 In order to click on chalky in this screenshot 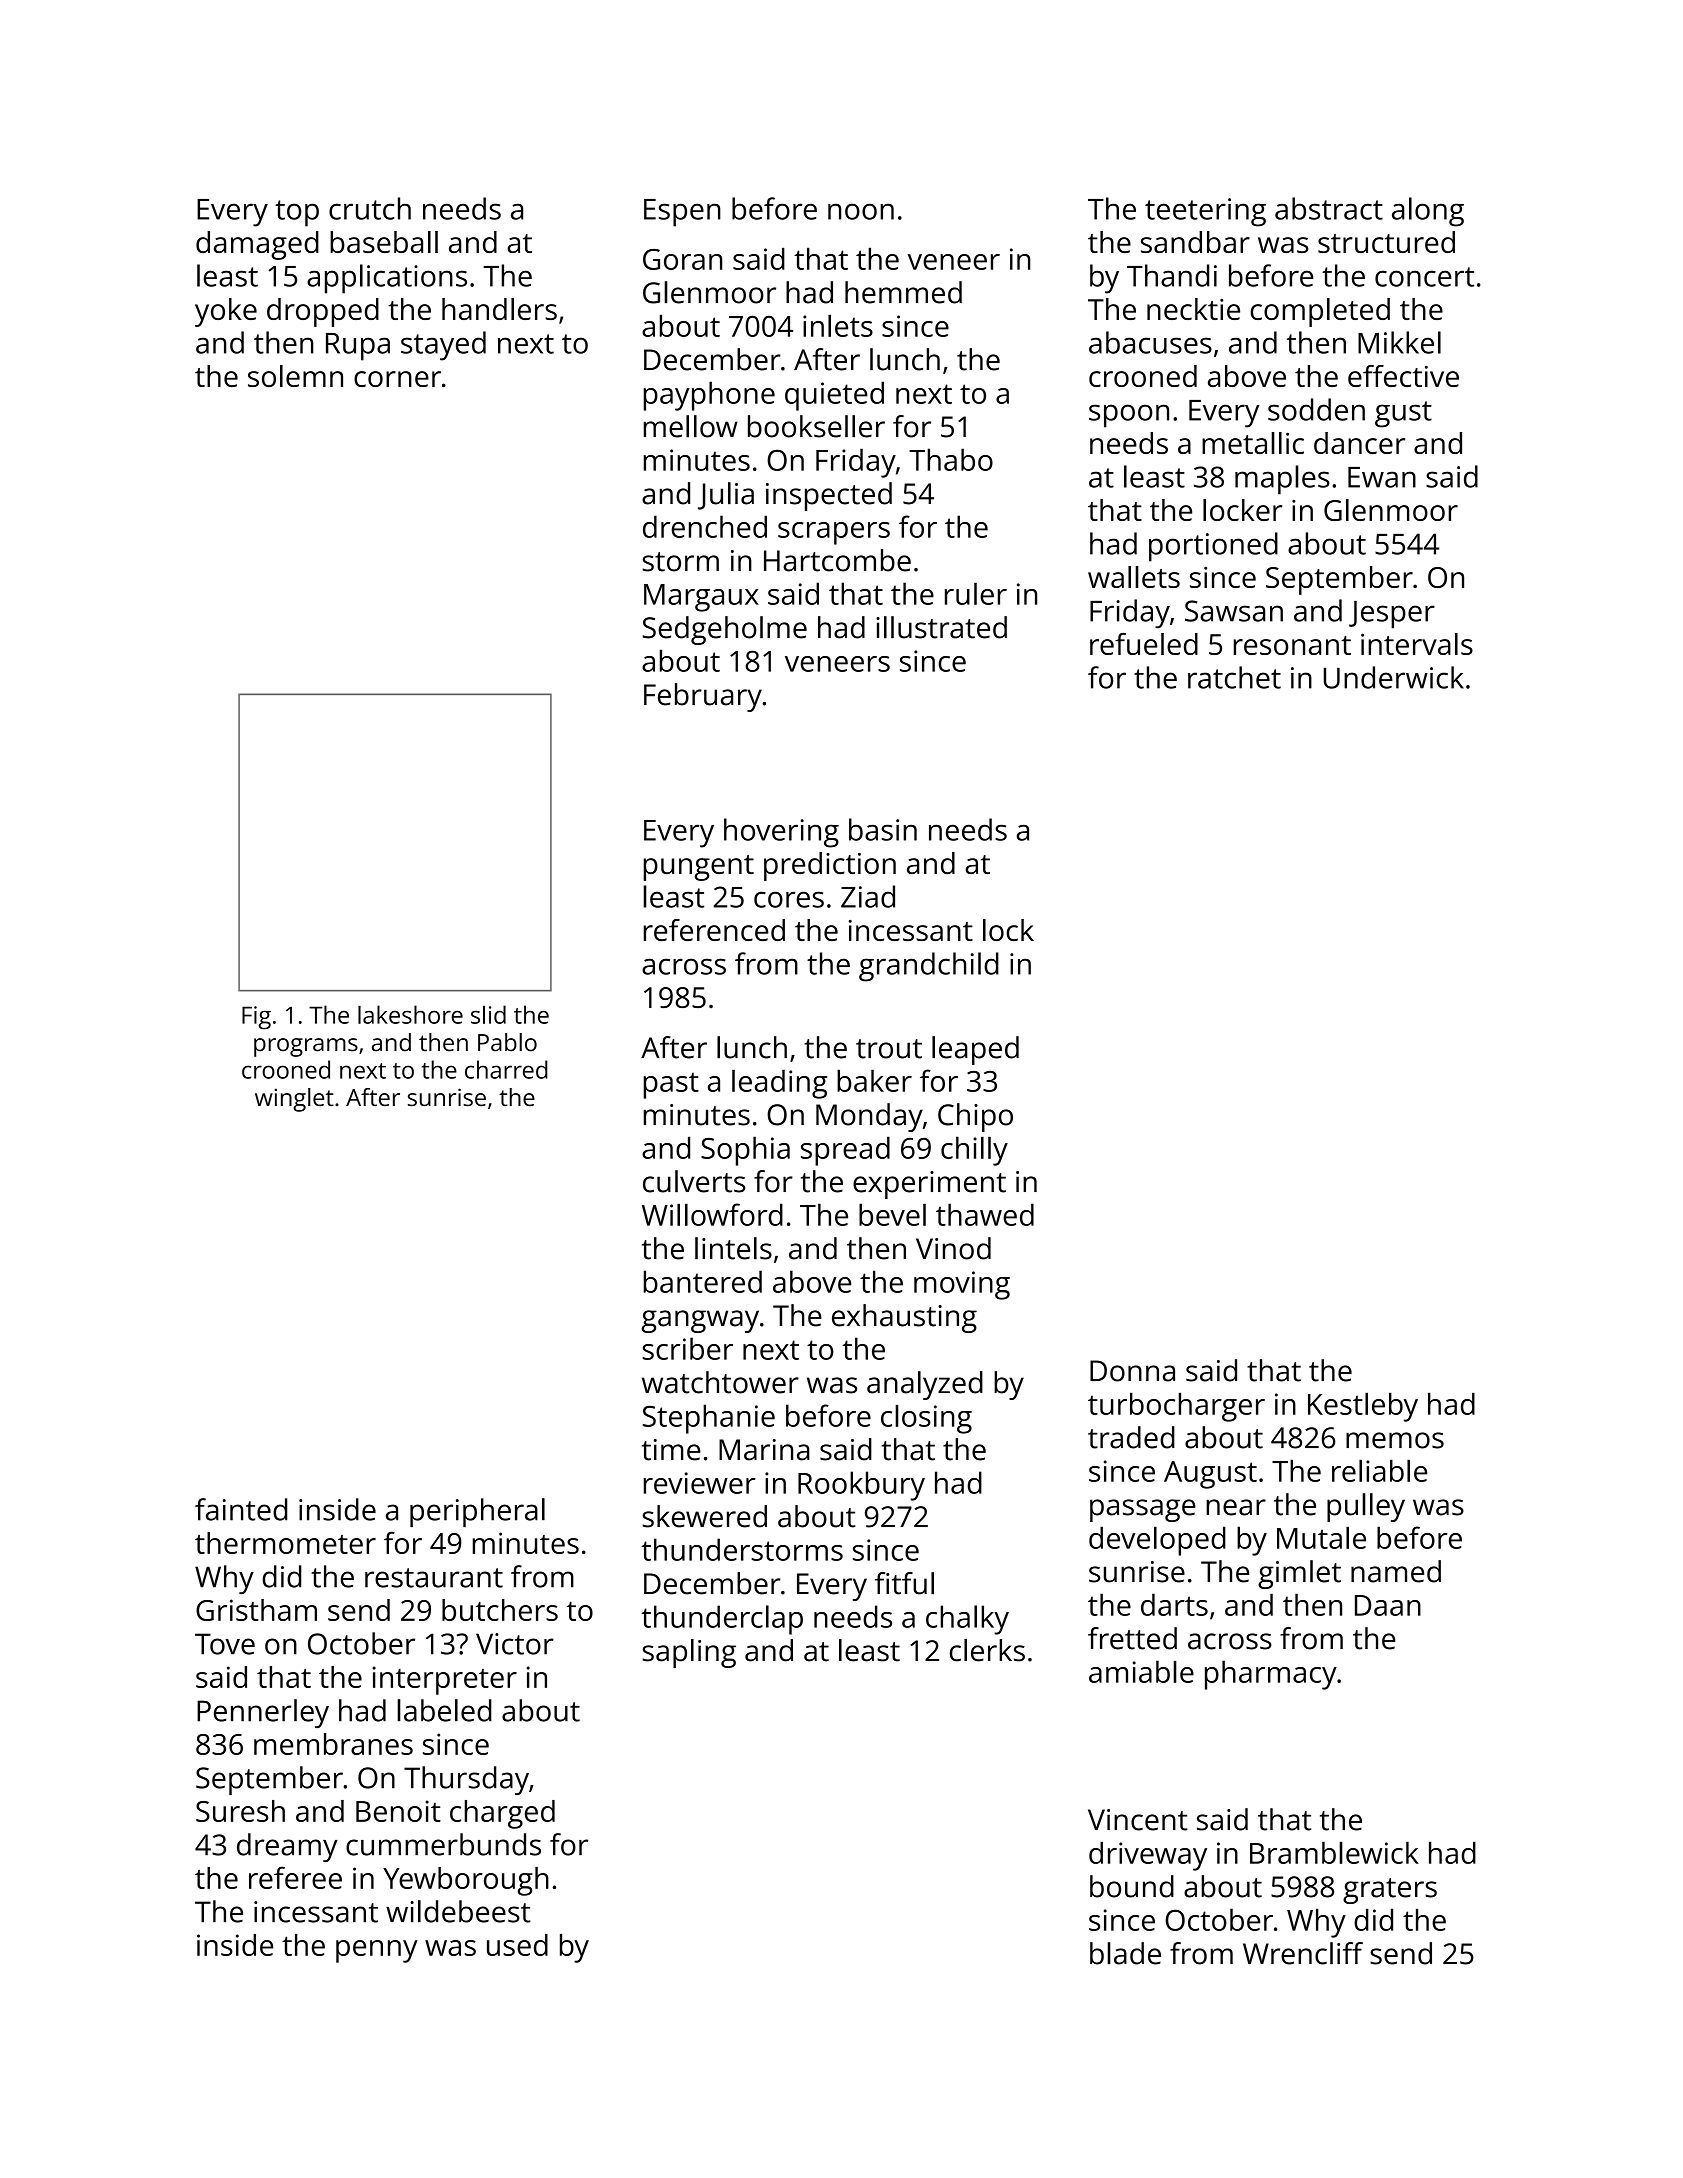, I will do `click(967, 1620)`.
